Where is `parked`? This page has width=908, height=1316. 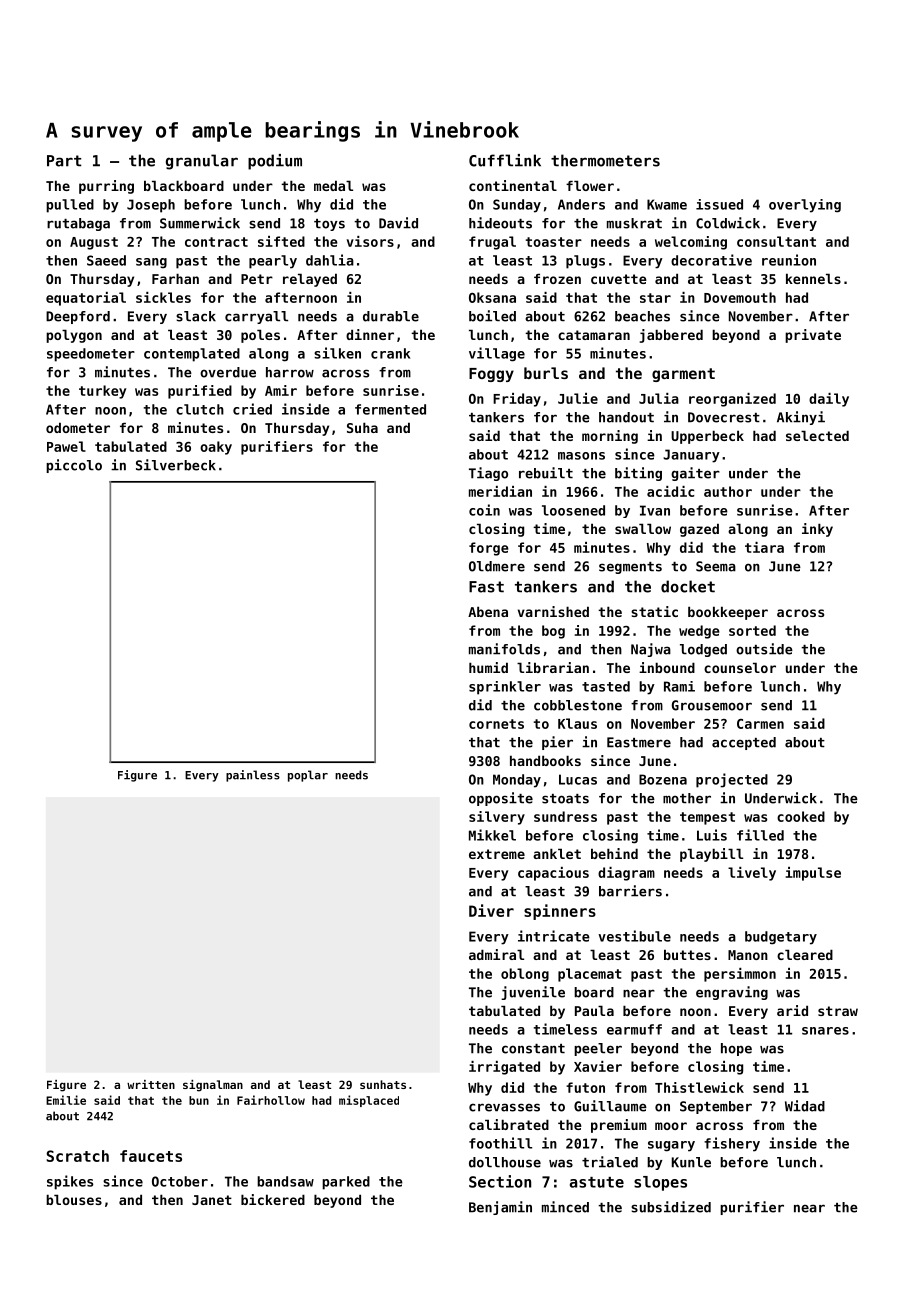 parked is located at coordinates (346, 1183).
